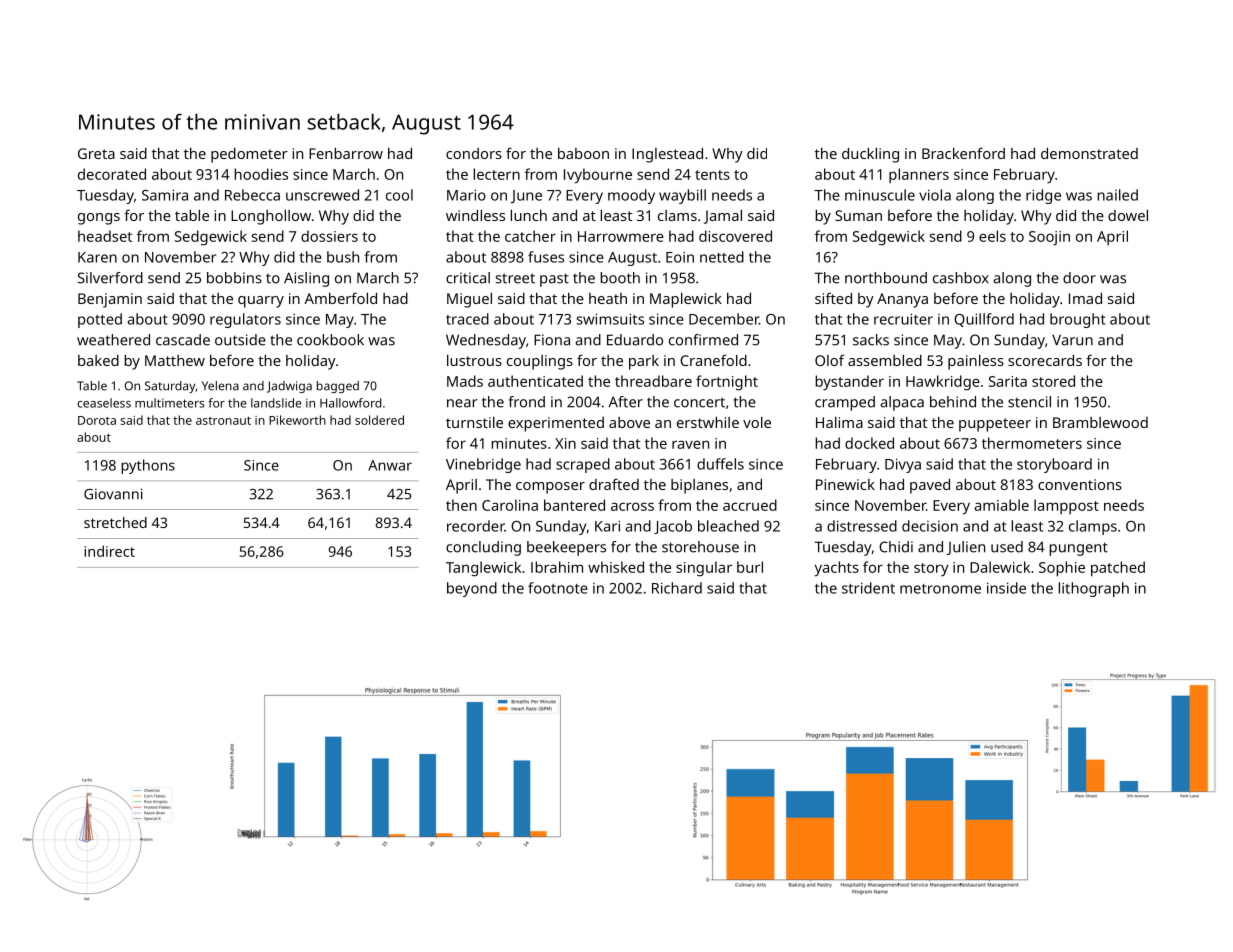 The height and width of the image is (952, 1233). I want to click on Mads, so click(465, 381).
